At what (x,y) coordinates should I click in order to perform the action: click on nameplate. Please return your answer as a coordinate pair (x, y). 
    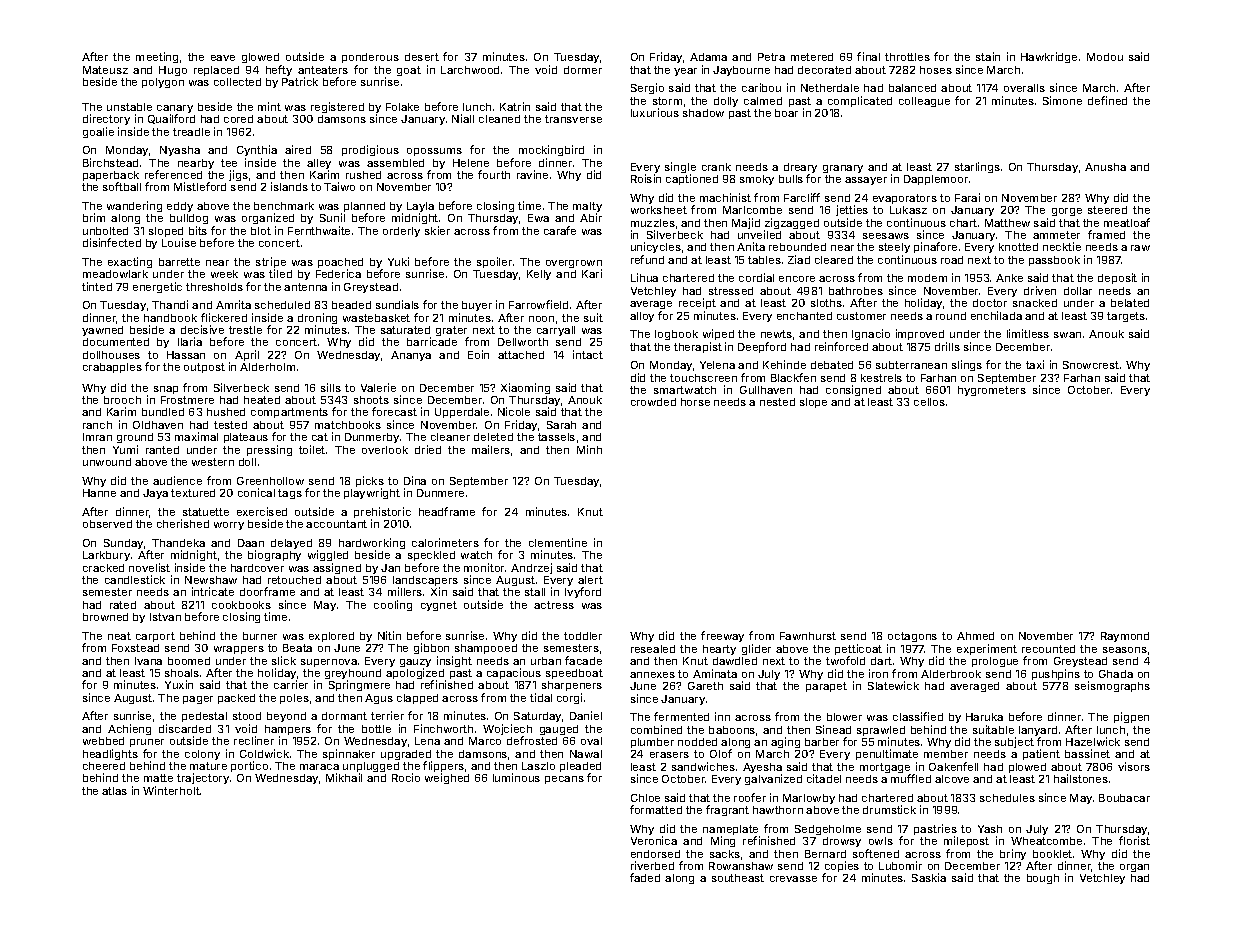
    Looking at the image, I should click on (730, 830).
